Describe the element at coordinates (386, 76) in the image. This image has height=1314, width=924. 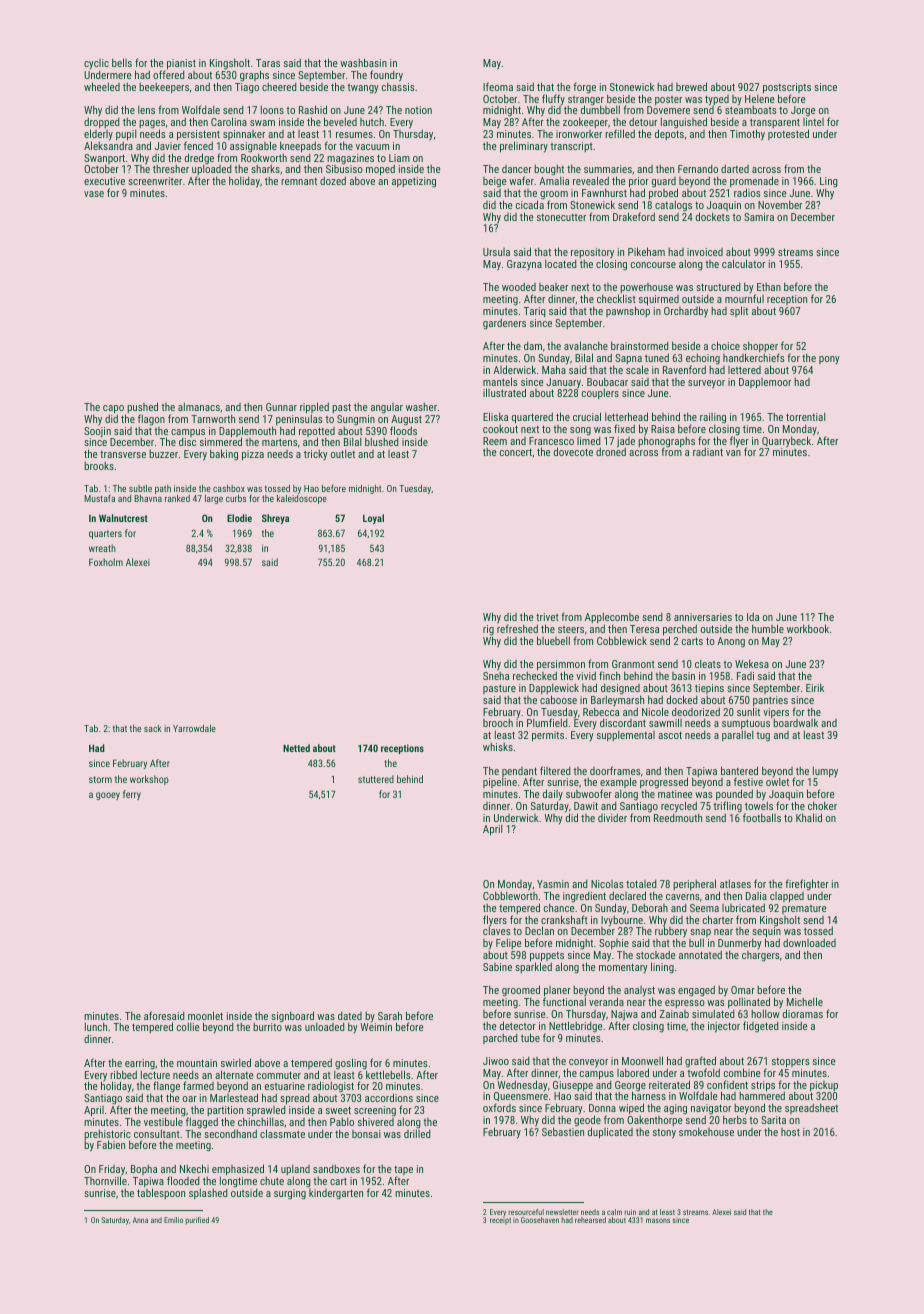
I see `foundry` at that location.
